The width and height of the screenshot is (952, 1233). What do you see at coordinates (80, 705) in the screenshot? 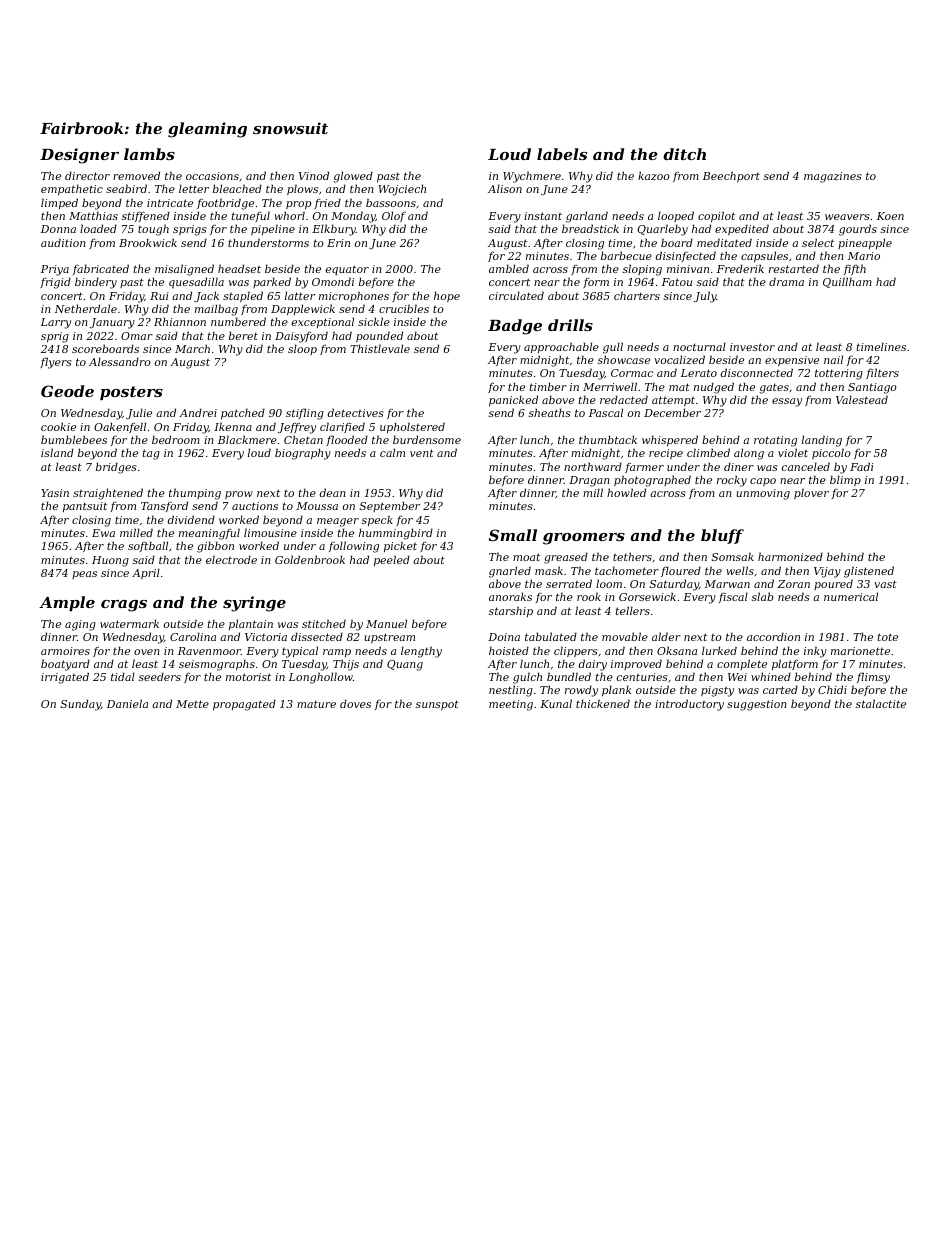
I see `Sunday` at bounding box center [80, 705].
